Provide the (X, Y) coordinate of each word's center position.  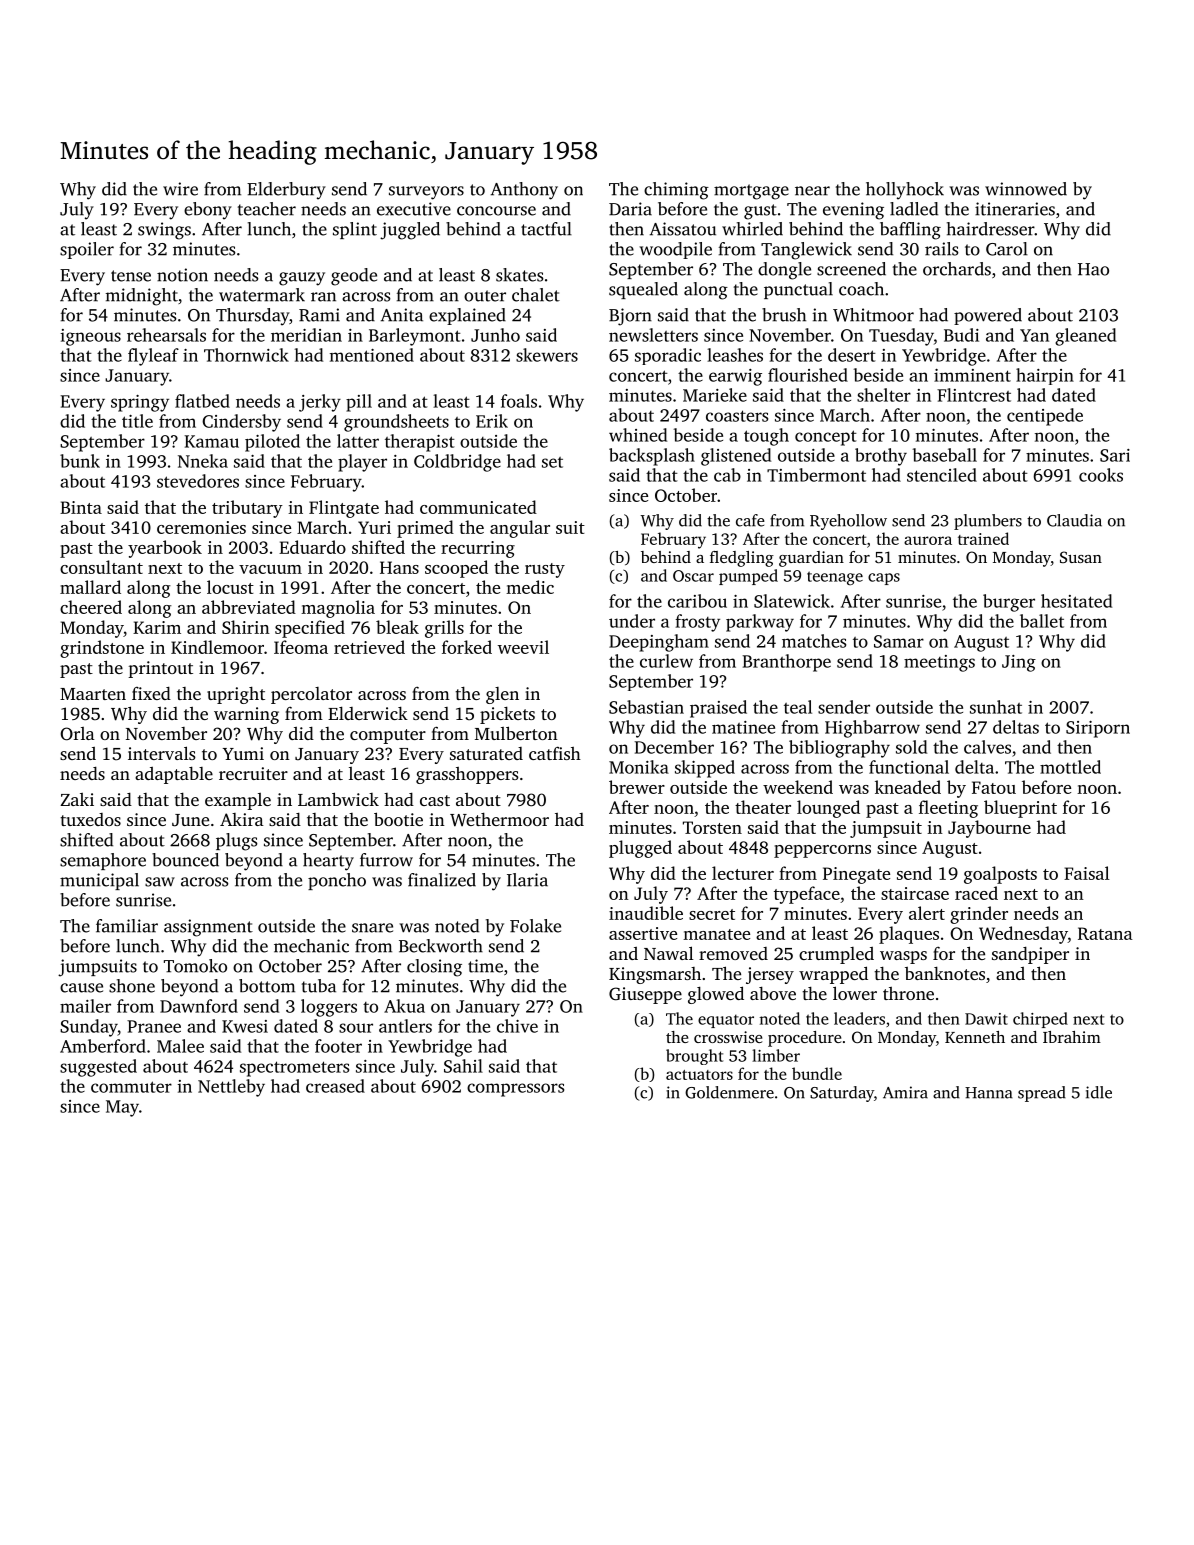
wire (180, 189)
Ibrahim (1072, 1037)
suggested (98, 1068)
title (137, 421)
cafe (750, 520)
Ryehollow (848, 522)
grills (444, 629)
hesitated (1076, 601)
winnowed (1026, 189)
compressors (515, 1090)
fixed (151, 693)
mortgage (751, 192)
